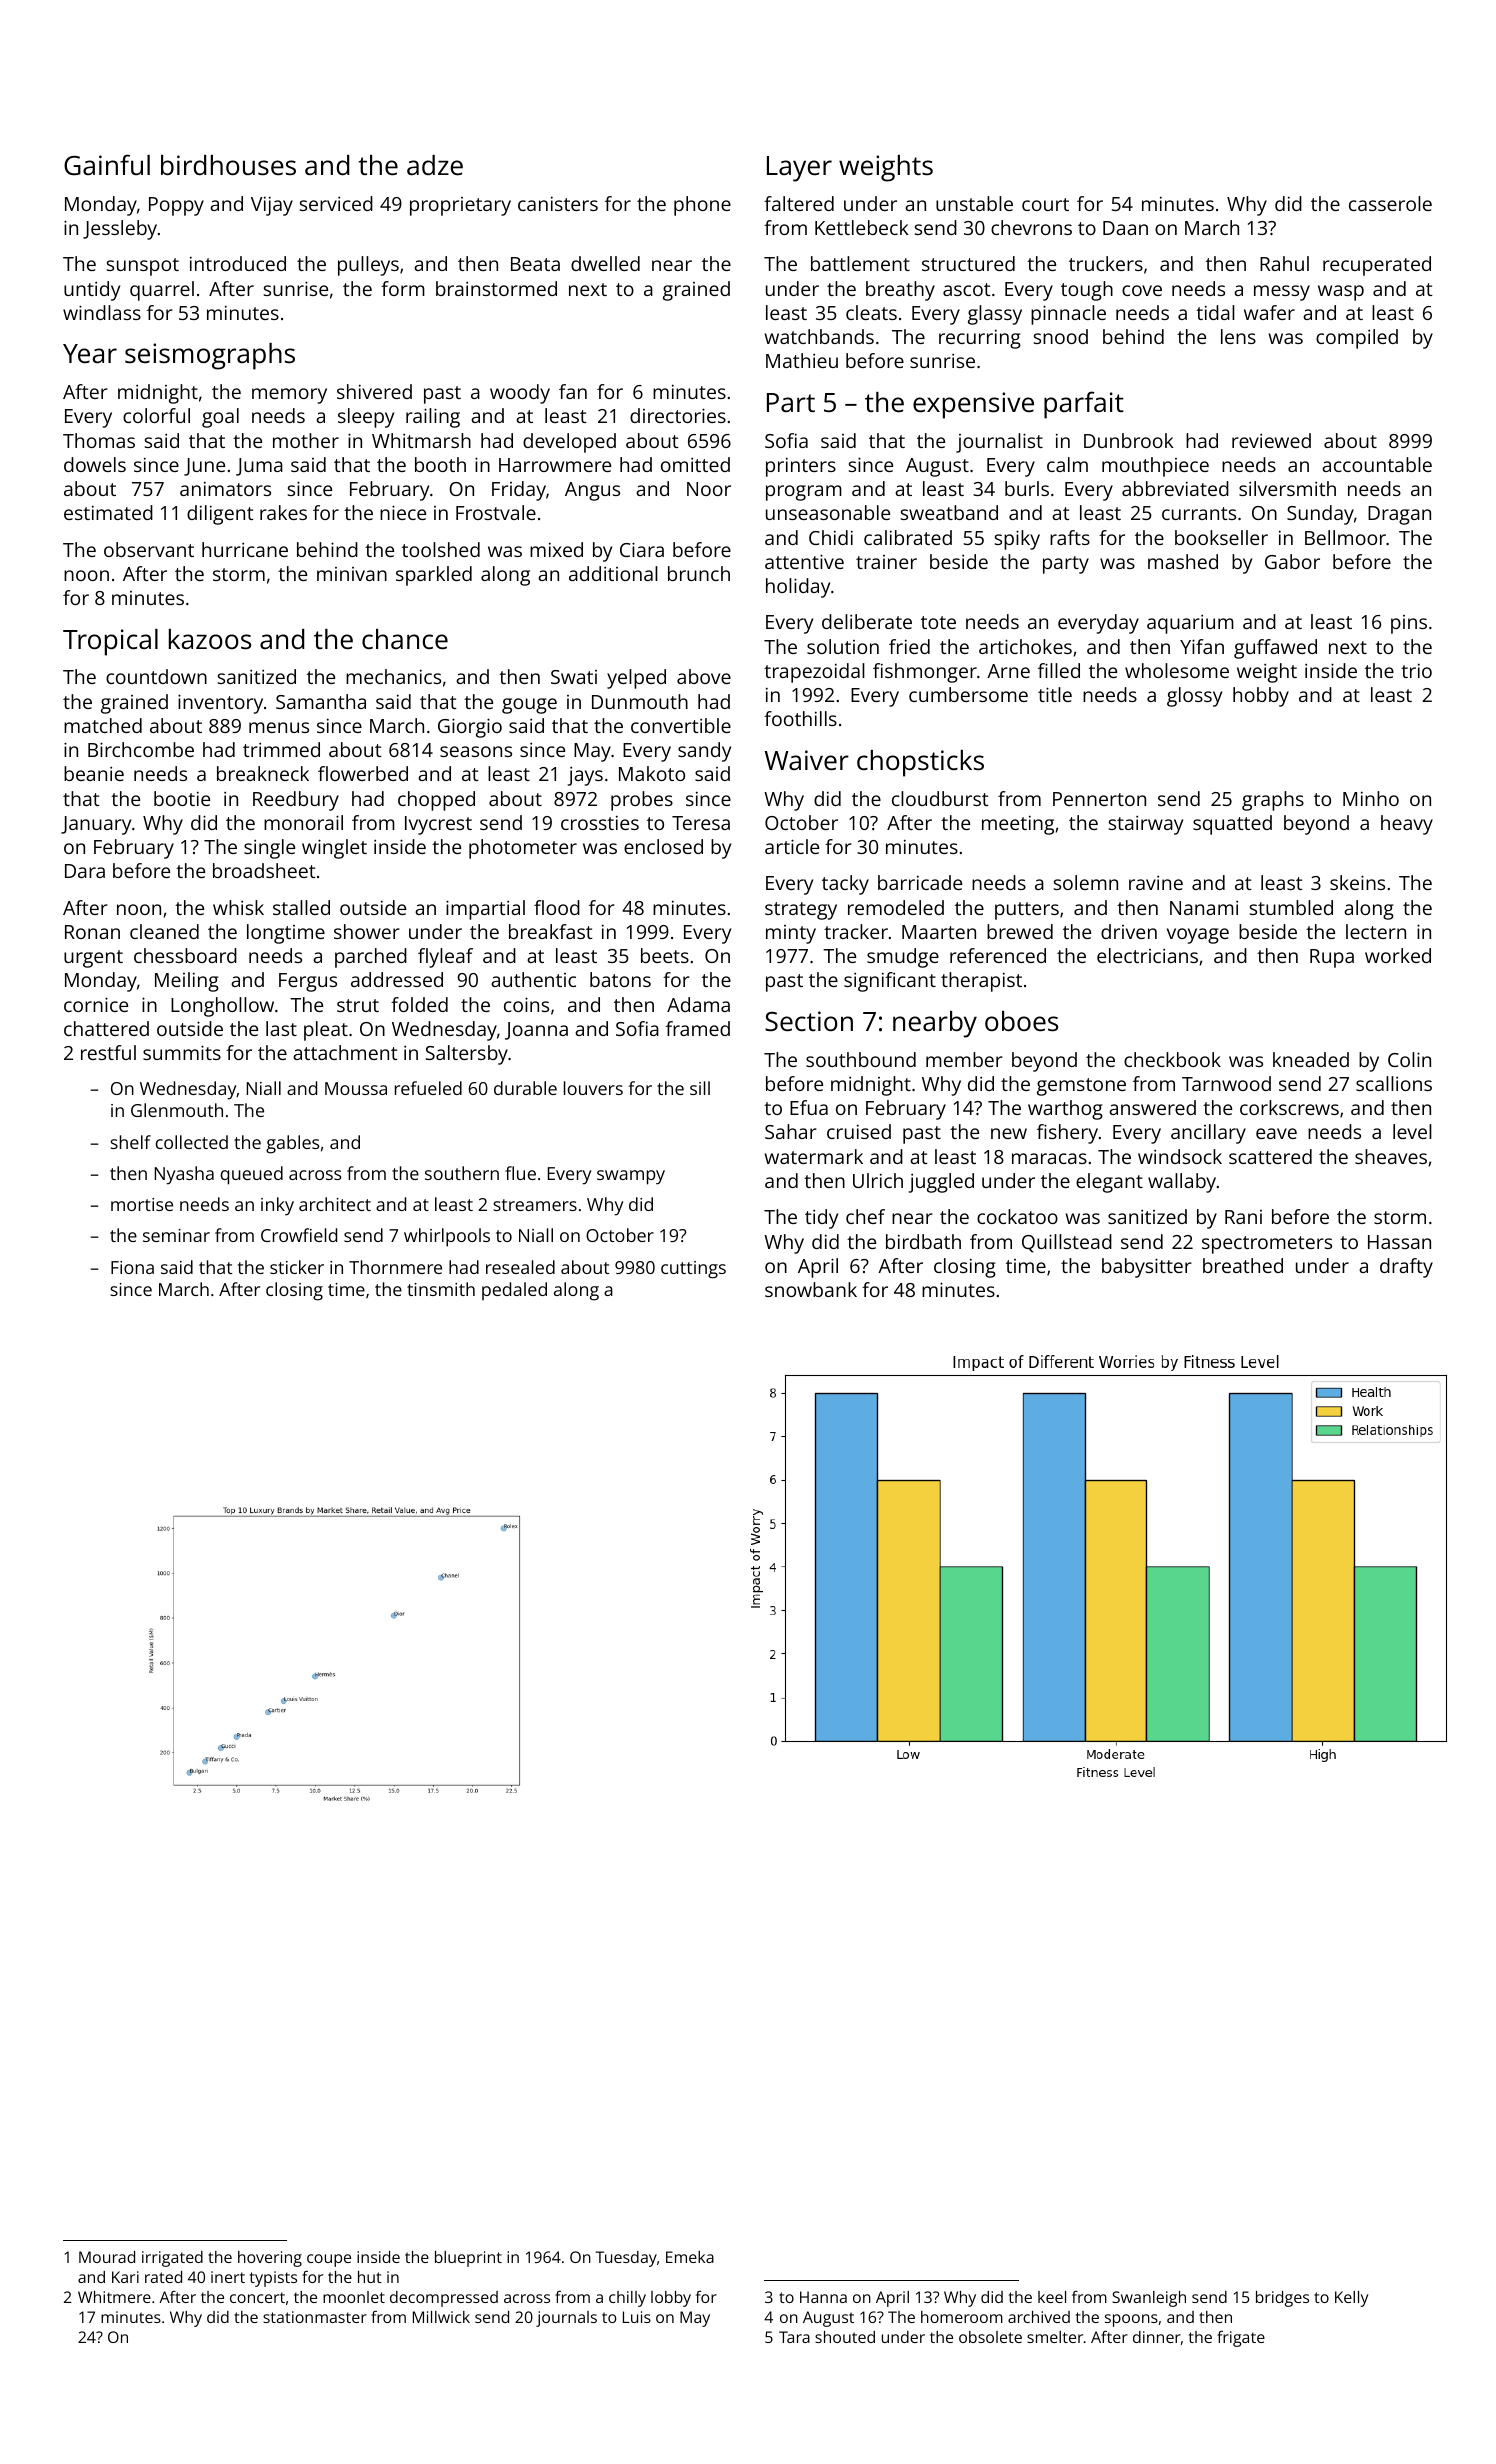  I want to click on beanie, so click(94, 773).
